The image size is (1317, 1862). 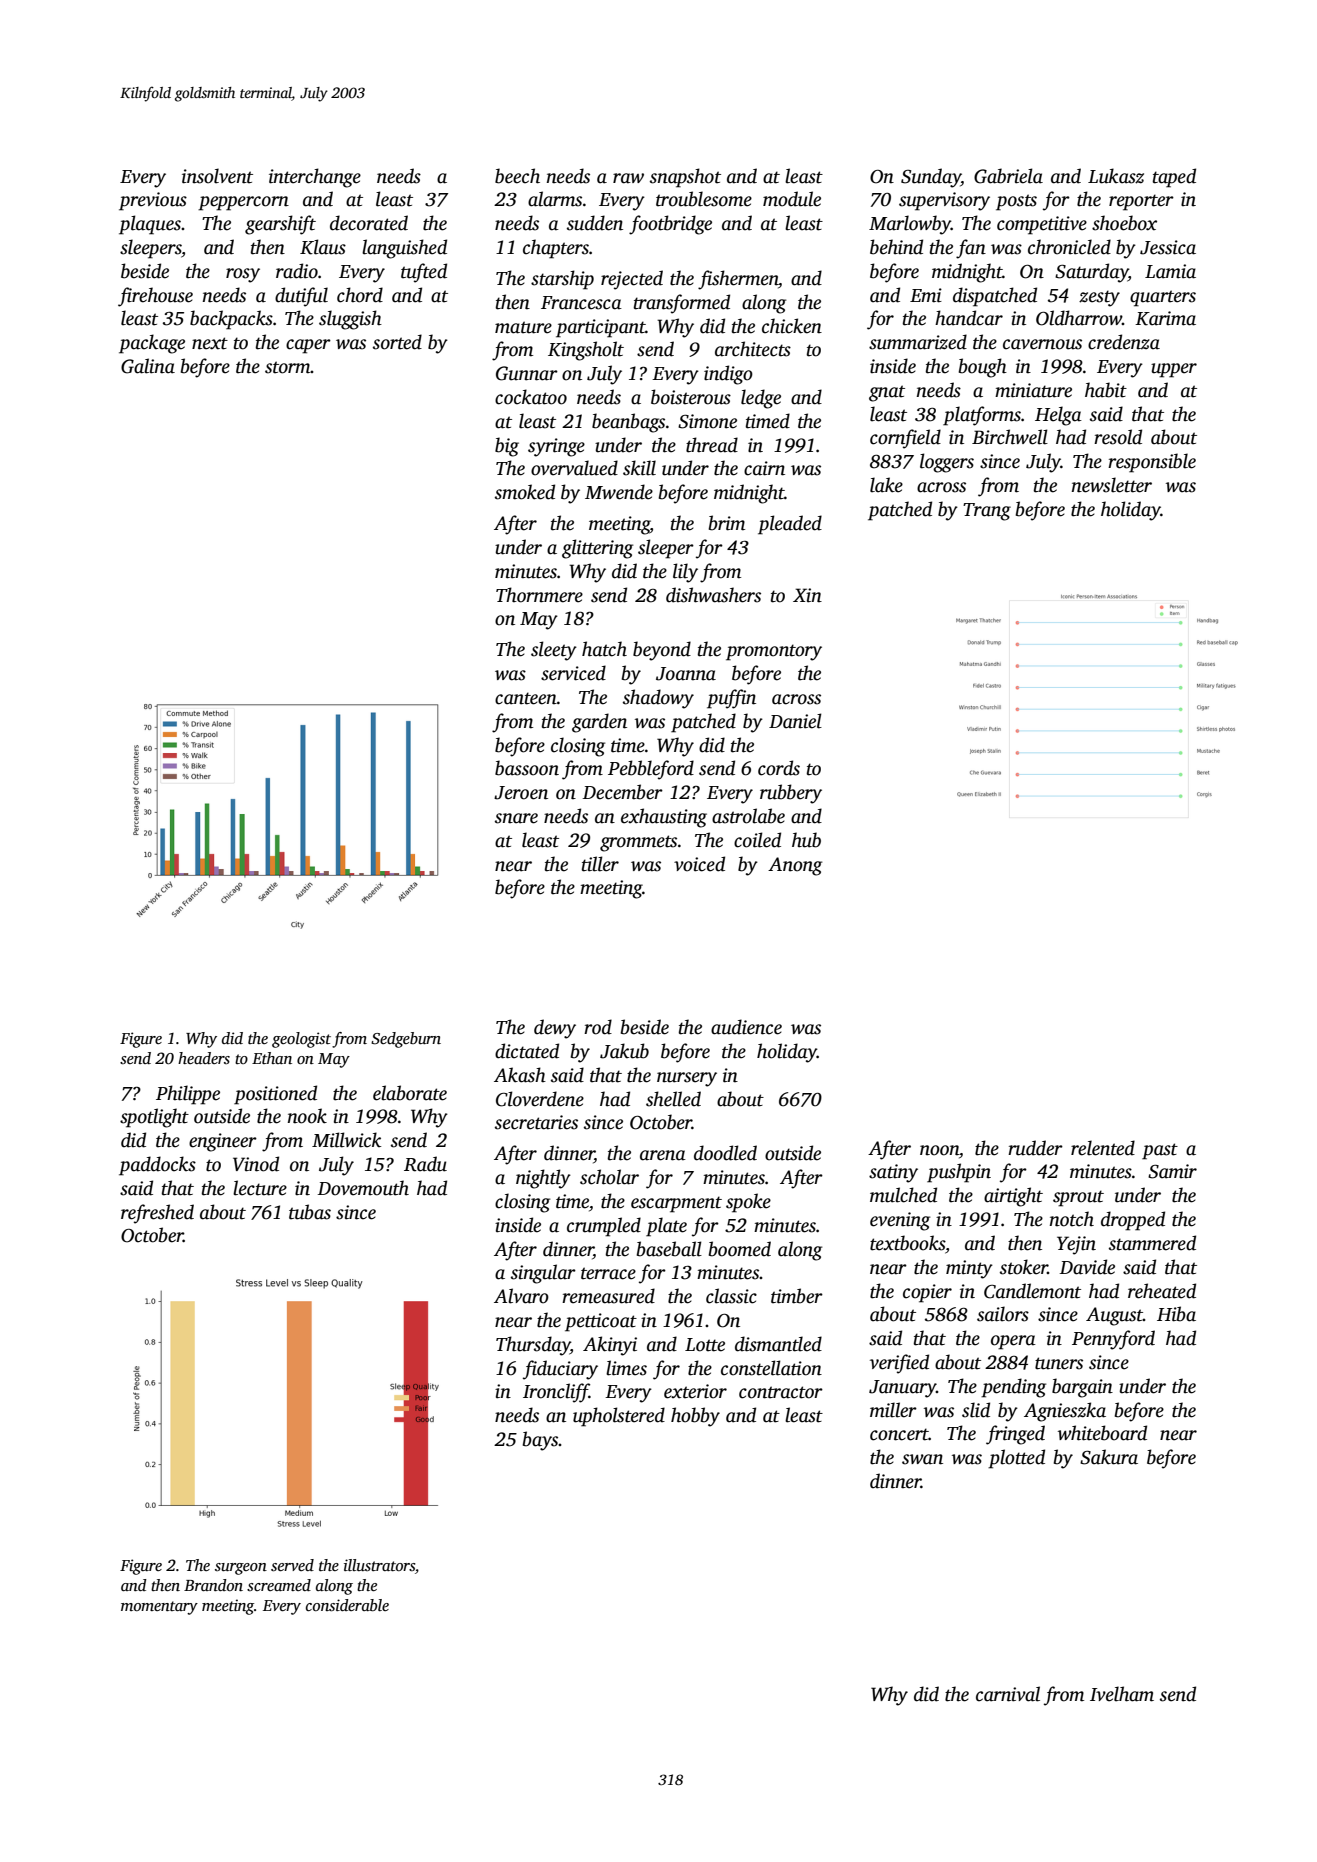 What do you see at coordinates (516, 818) in the screenshot?
I see `snare` at bounding box center [516, 818].
